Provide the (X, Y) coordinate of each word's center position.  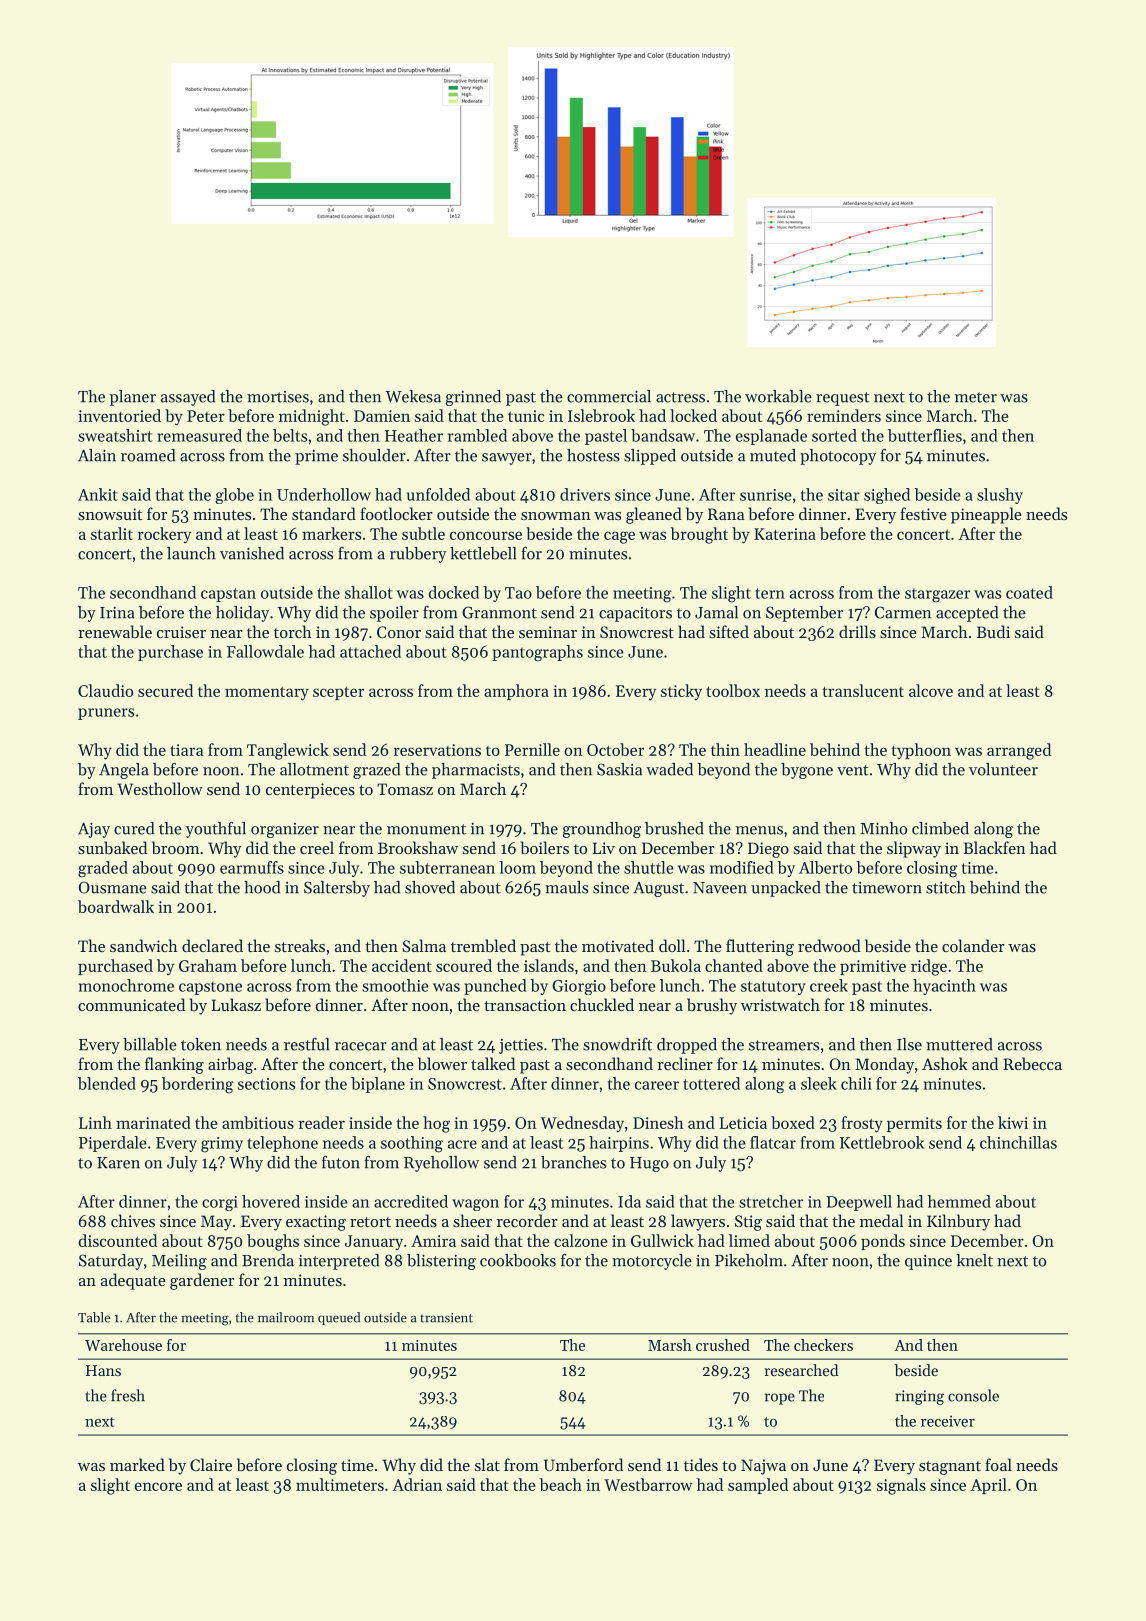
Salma (424, 945)
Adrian (417, 1484)
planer (133, 398)
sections (266, 1084)
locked (693, 415)
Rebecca (1032, 1063)
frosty (862, 1124)
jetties (521, 1046)
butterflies (925, 435)
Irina (117, 612)
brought (699, 535)
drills (857, 631)
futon (341, 1162)
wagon (475, 1205)
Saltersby (337, 889)
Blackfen (994, 847)
